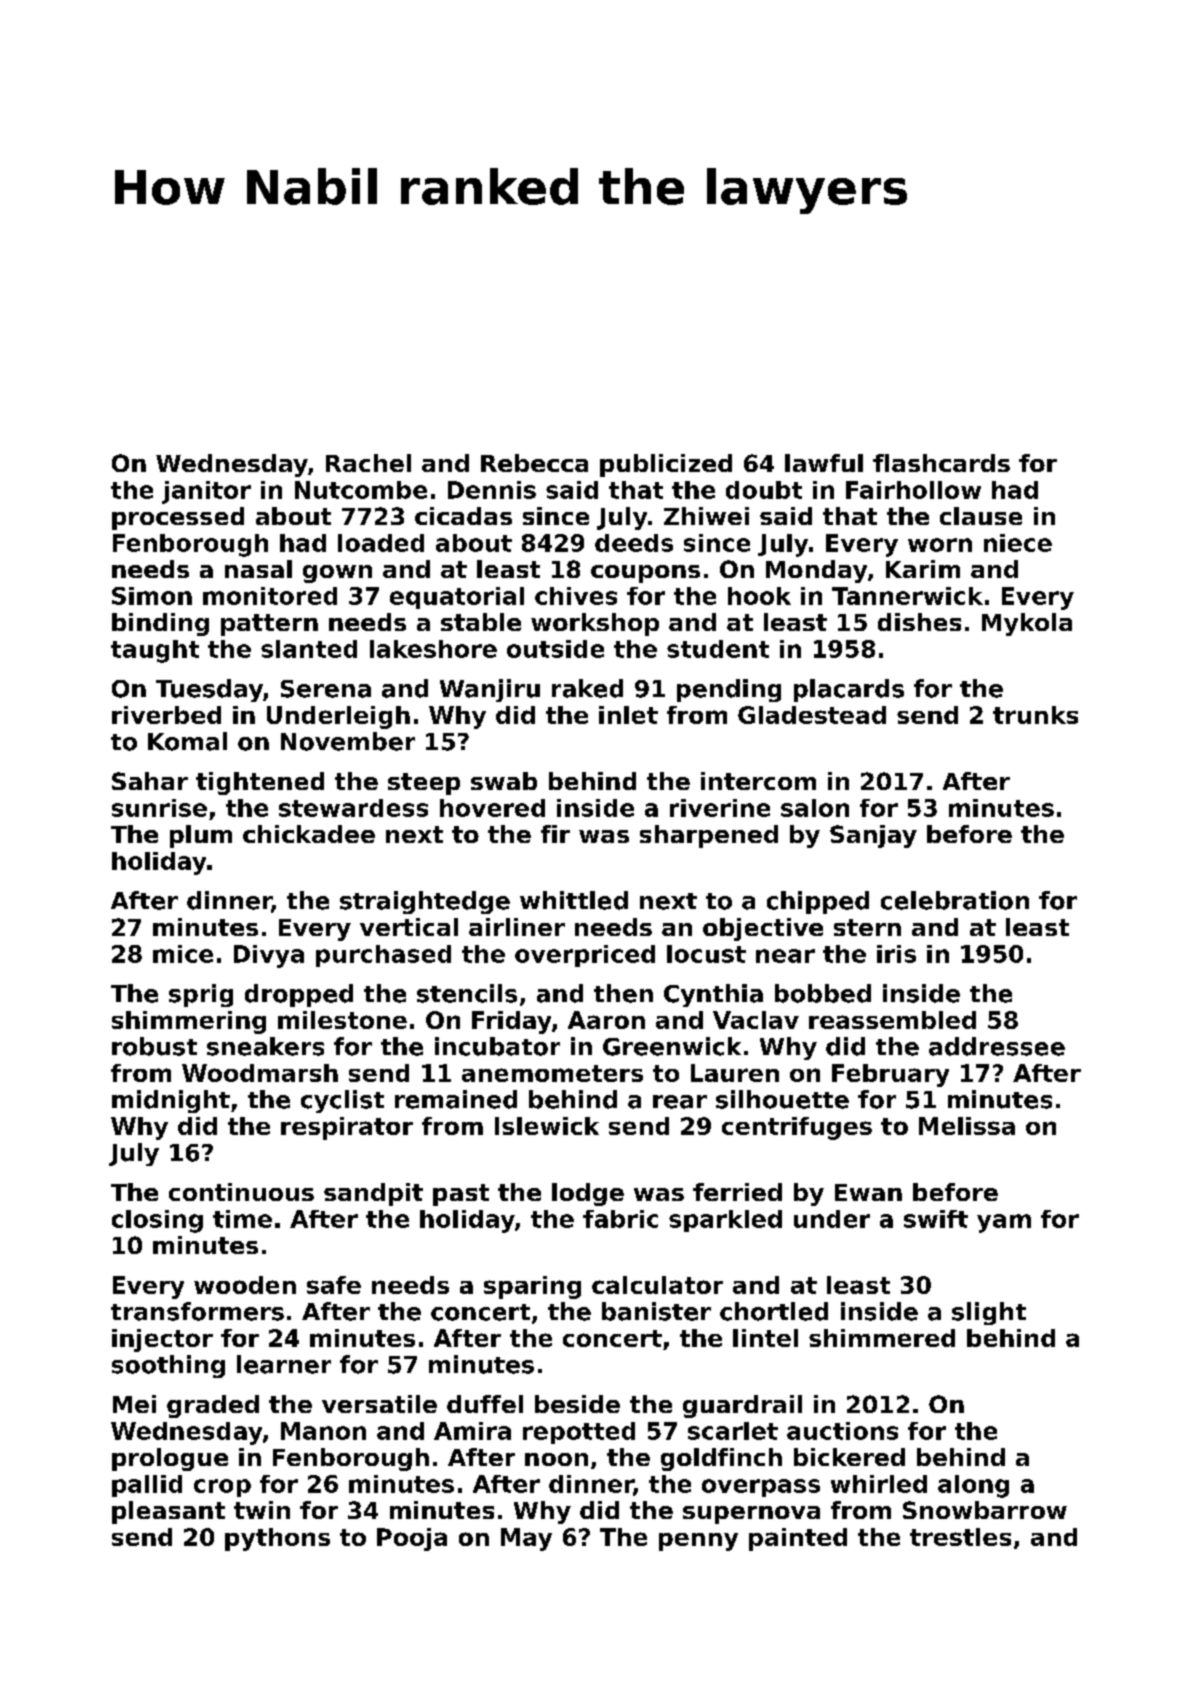  What do you see at coordinates (206, 492) in the image?
I see `janitor` at bounding box center [206, 492].
